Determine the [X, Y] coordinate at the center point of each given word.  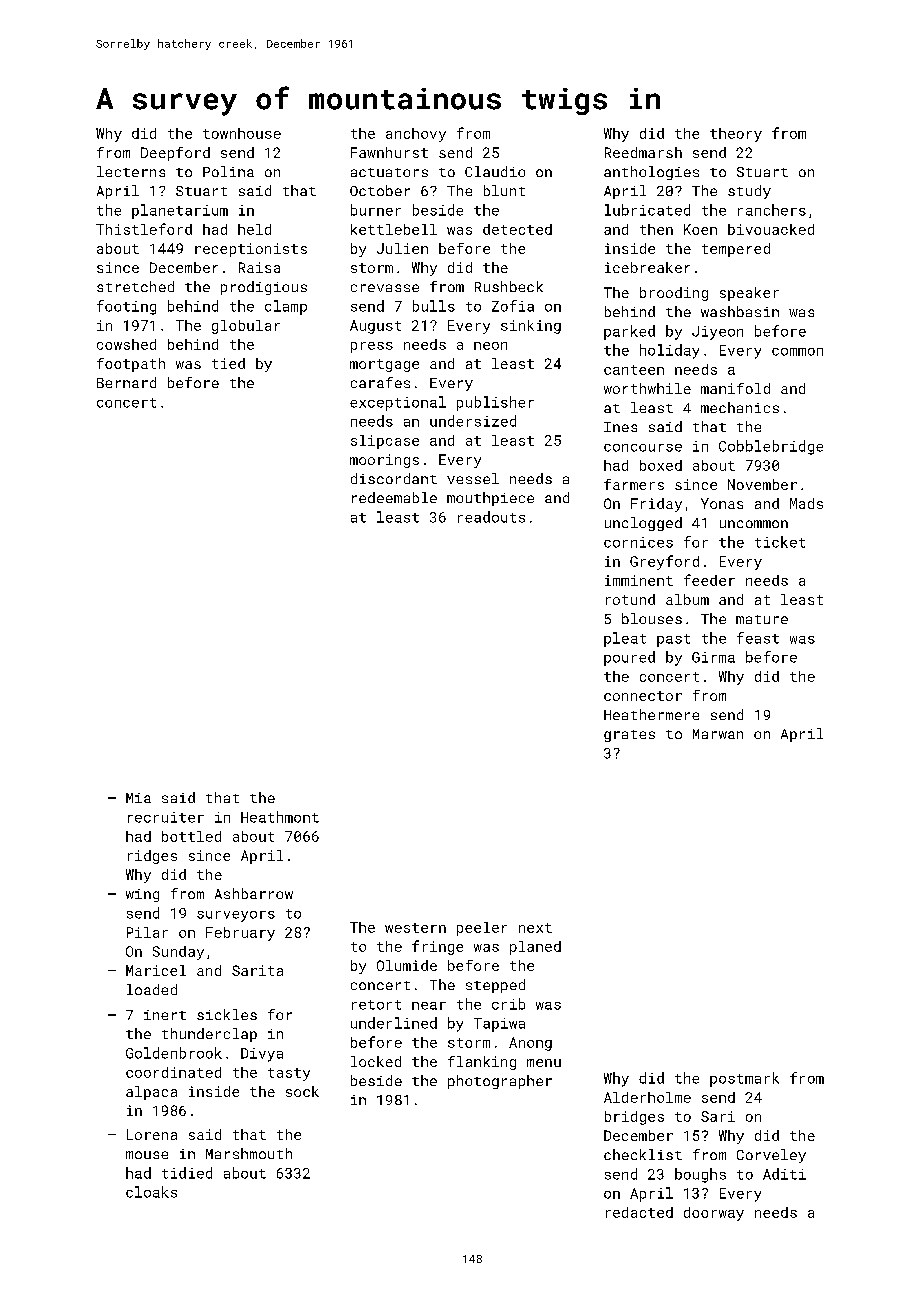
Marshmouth [249, 1153]
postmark [744, 1079]
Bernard [126, 382]
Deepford [175, 154]
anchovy [416, 135]
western [415, 928]
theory [736, 135]
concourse [643, 448]
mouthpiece [490, 499]
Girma [713, 657]
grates [629, 736]
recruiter [166, 817]
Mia [138, 798]
